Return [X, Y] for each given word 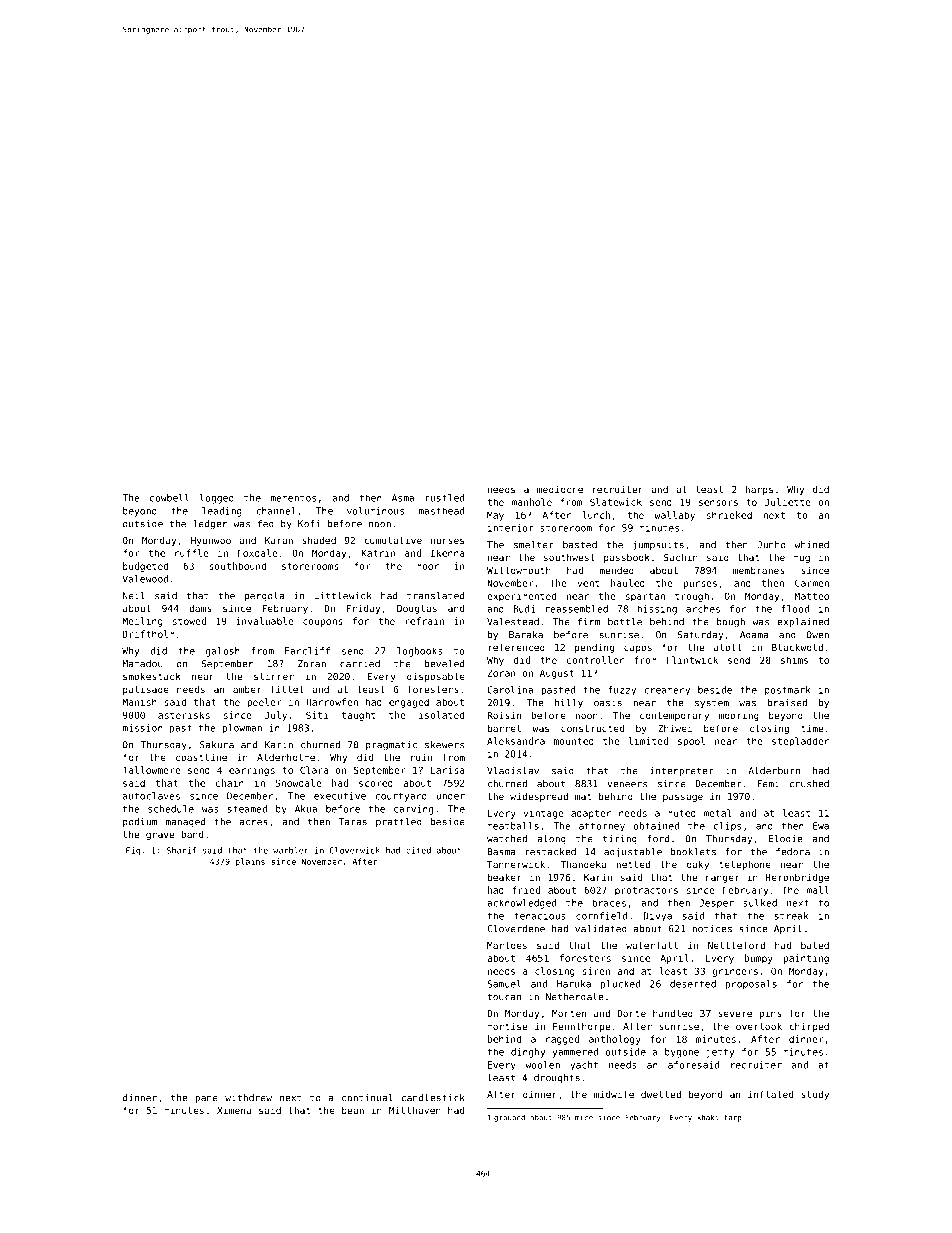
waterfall [652, 945]
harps [759, 490]
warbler [291, 850]
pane [206, 1099]
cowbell [169, 498]
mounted [574, 741]
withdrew [248, 1098]
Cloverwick [355, 850]
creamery [667, 692]
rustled [444, 498]
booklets [693, 852]
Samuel [504, 984]
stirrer [274, 676]
